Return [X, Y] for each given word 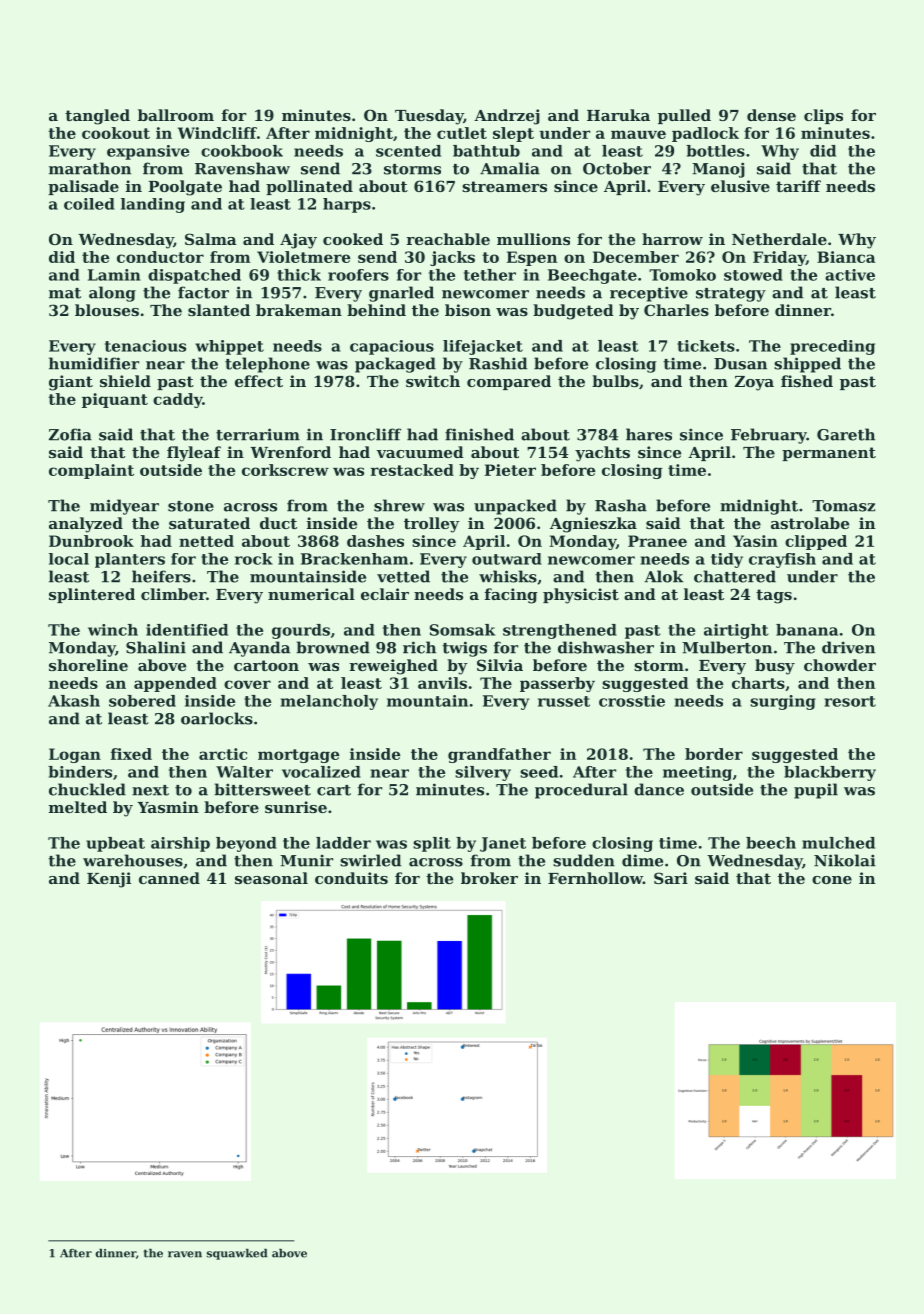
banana [807, 630]
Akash [74, 701]
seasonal [271, 878]
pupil [816, 791]
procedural [581, 791]
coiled [89, 204]
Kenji [109, 880]
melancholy [329, 702]
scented [408, 151]
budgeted [573, 312]
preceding [832, 347]
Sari [671, 878]
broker [489, 878]
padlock [705, 134]
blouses [107, 310]
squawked [237, 1254]
